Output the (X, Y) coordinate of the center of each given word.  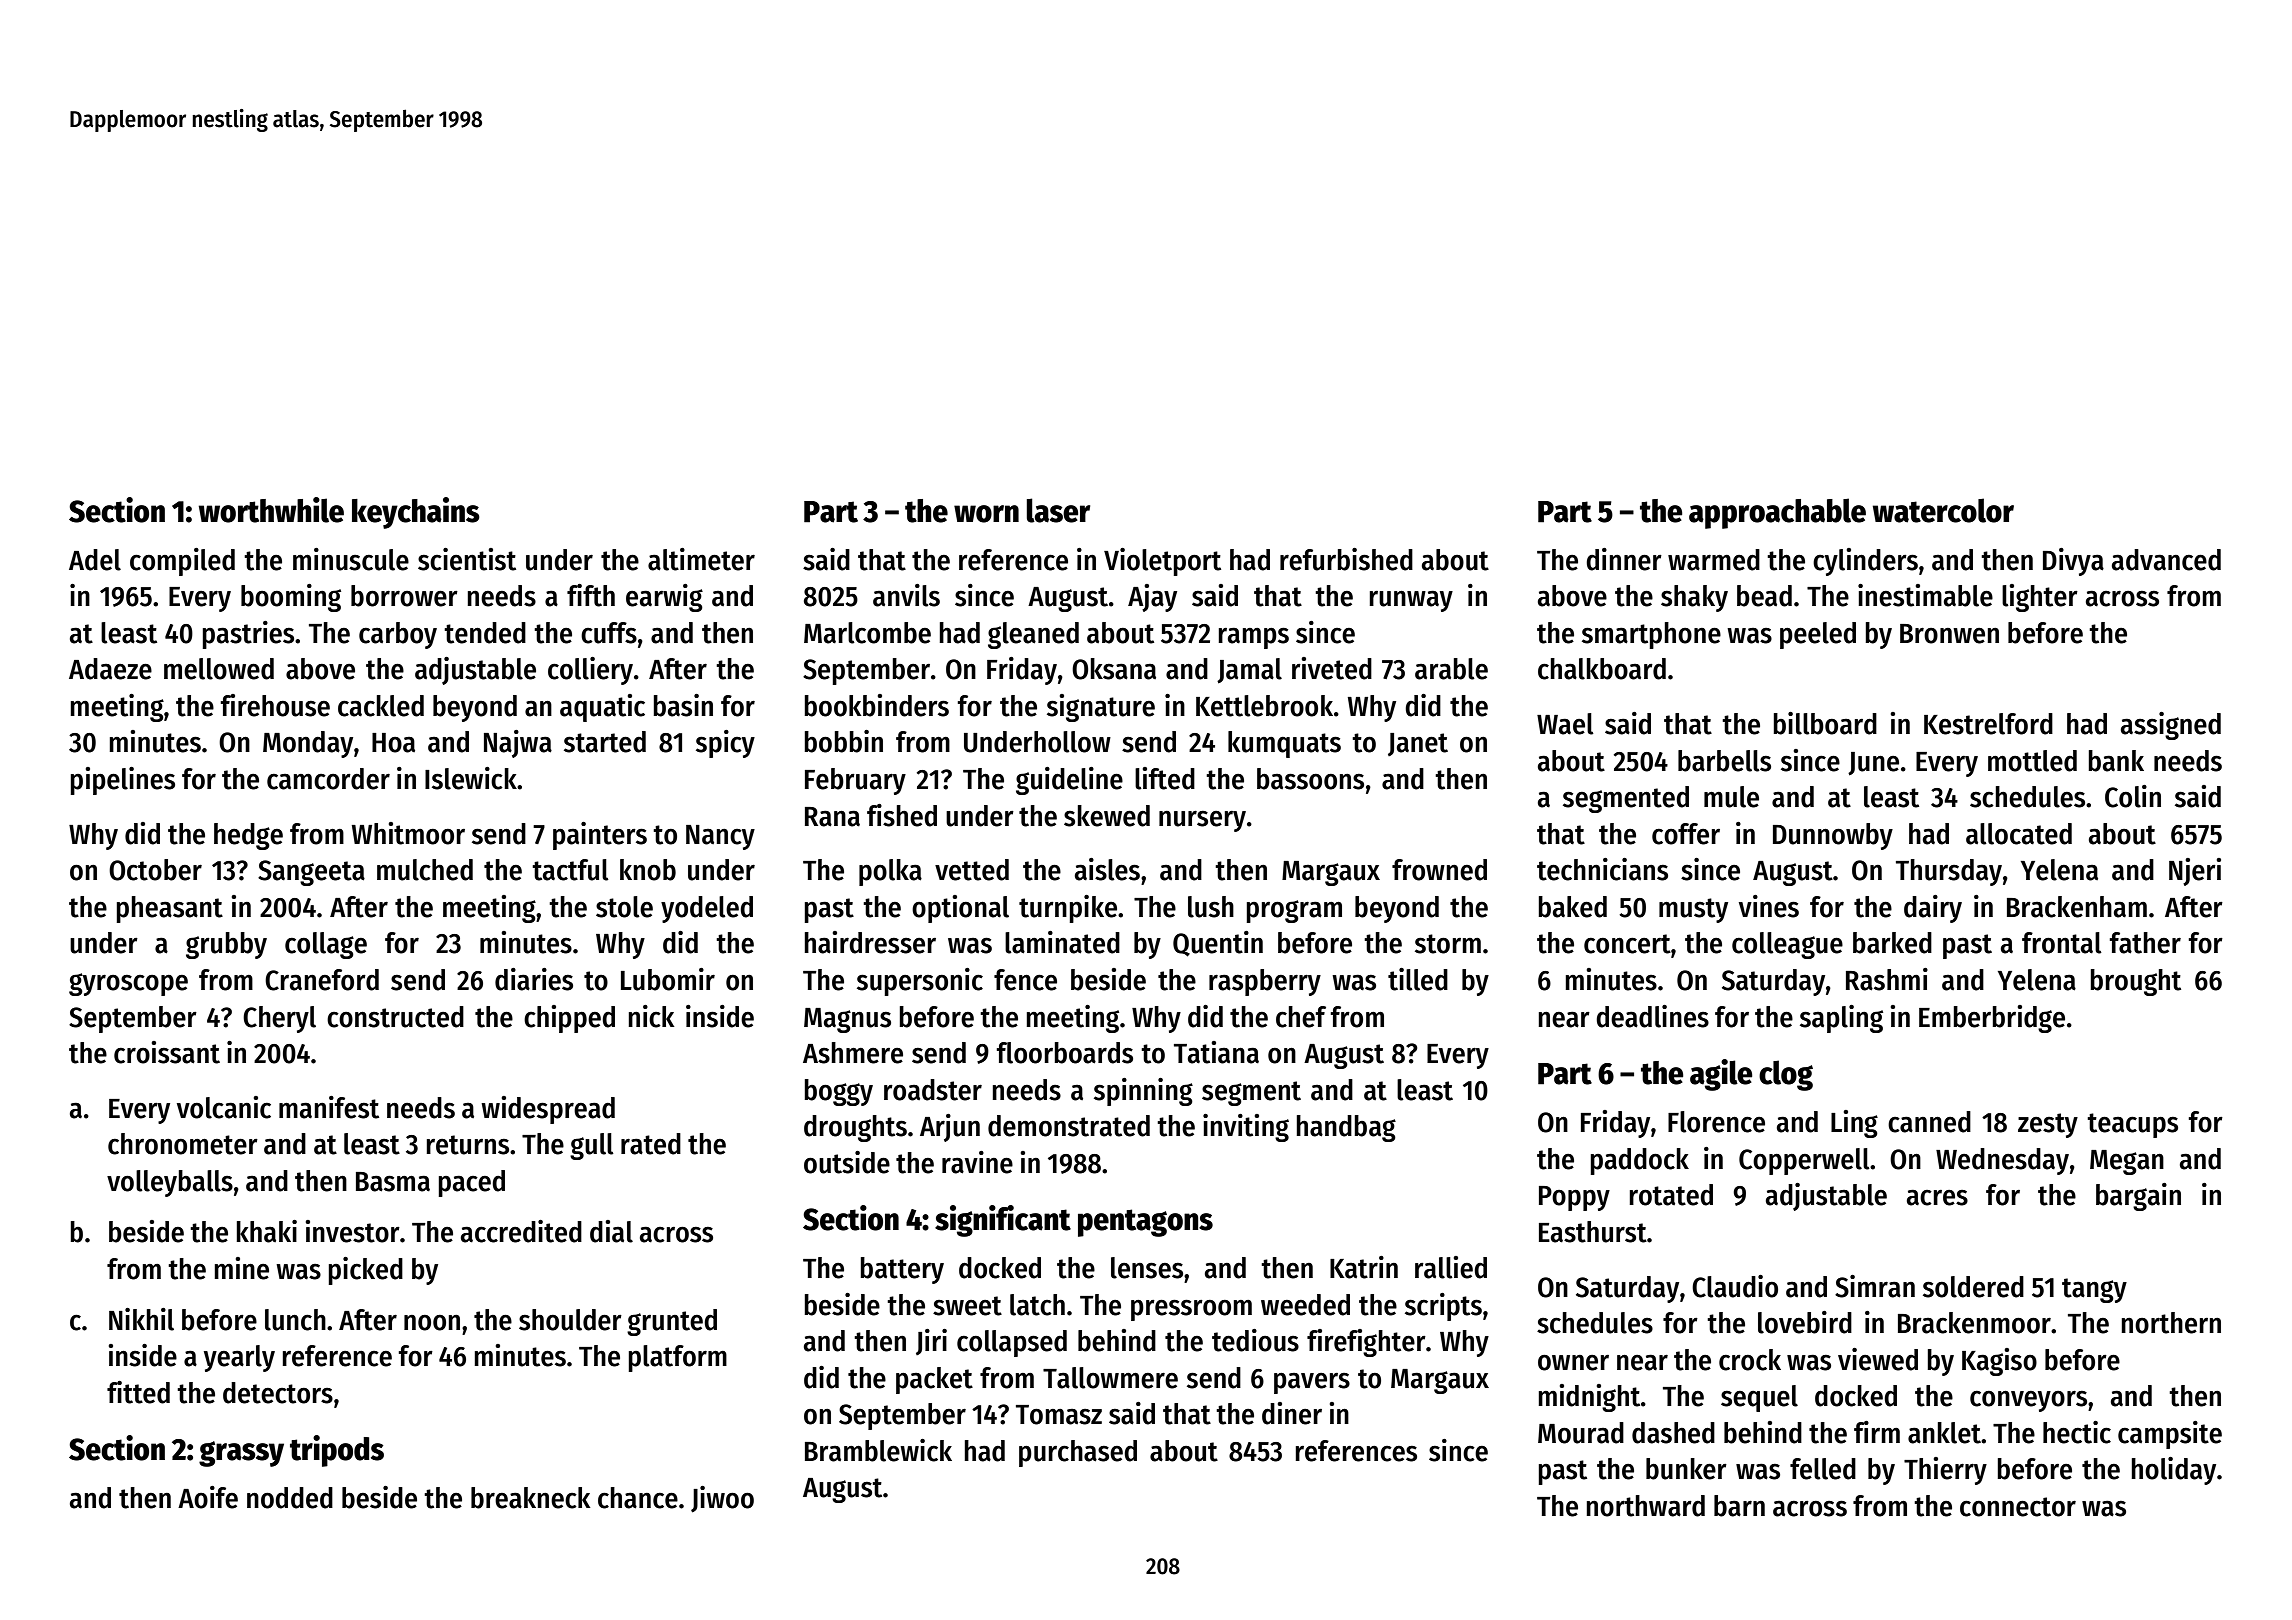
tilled (1418, 979)
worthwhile (271, 510)
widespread (548, 1110)
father (2145, 943)
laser (1058, 510)
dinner (1624, 559)
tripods (337, 1451)
